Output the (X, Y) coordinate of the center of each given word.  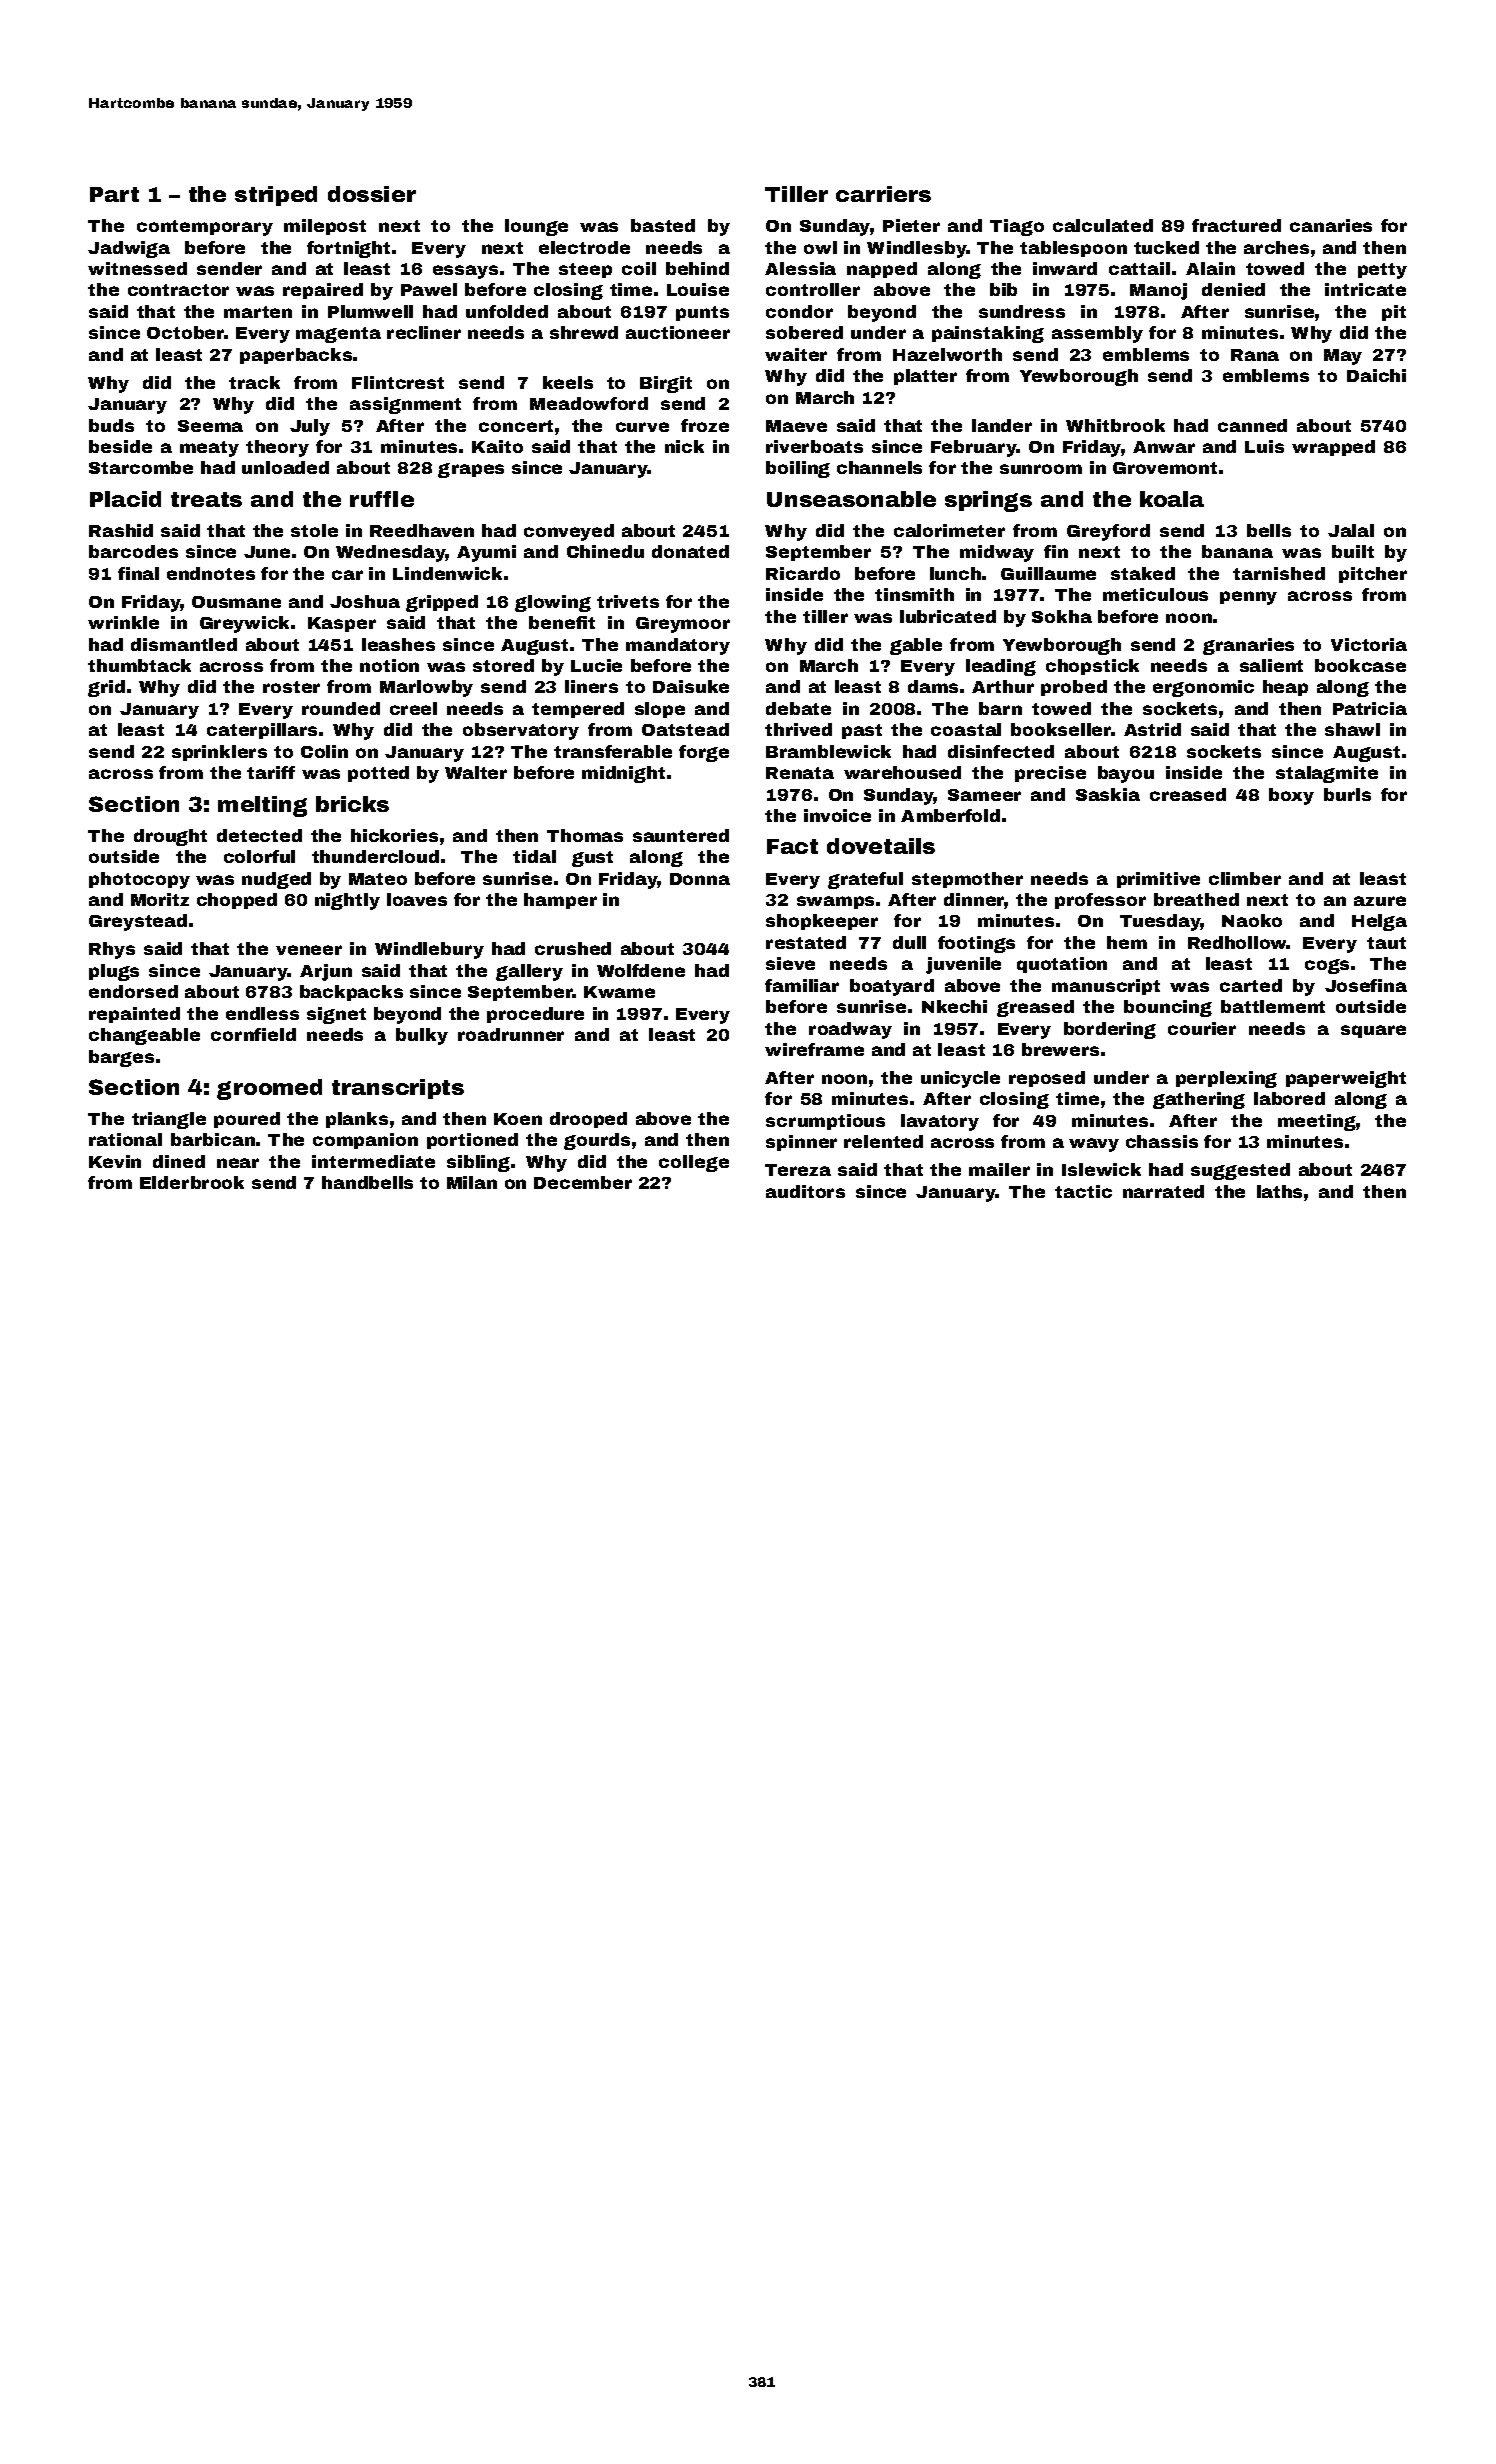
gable (916, 646)
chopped (237, 901)
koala (1172, 499)
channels (879, 467)
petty (1382, 271)
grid (106, 688)
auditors (805, 1191)
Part (114, 194)
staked (1143, 573)
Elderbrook (192, 1182)
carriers (883, 194)
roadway (850, 1030)
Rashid (121, 530)
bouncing (1168, 1008)
